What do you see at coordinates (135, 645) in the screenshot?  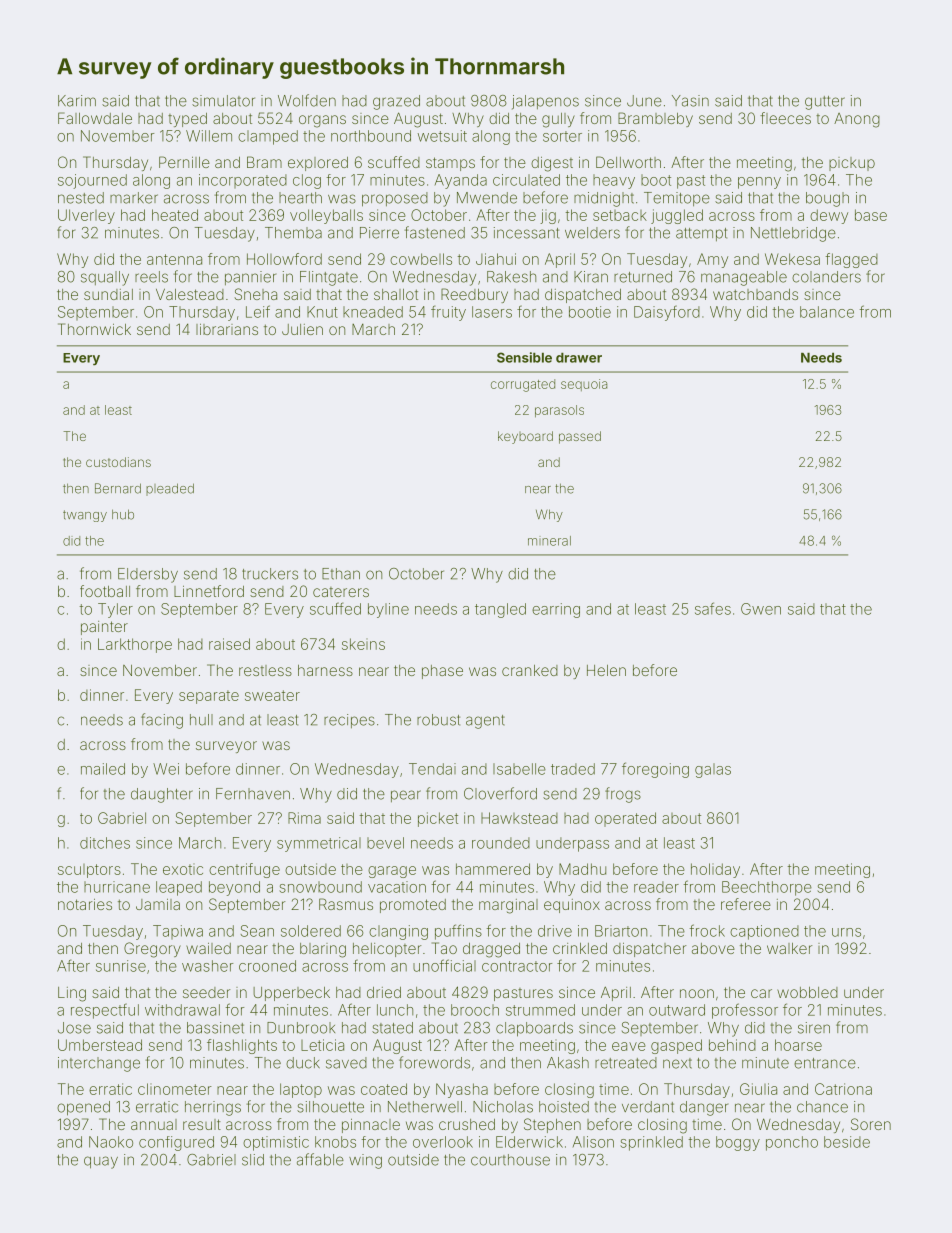 I see `Larkthorpe` at bounding box center [135, 645].
